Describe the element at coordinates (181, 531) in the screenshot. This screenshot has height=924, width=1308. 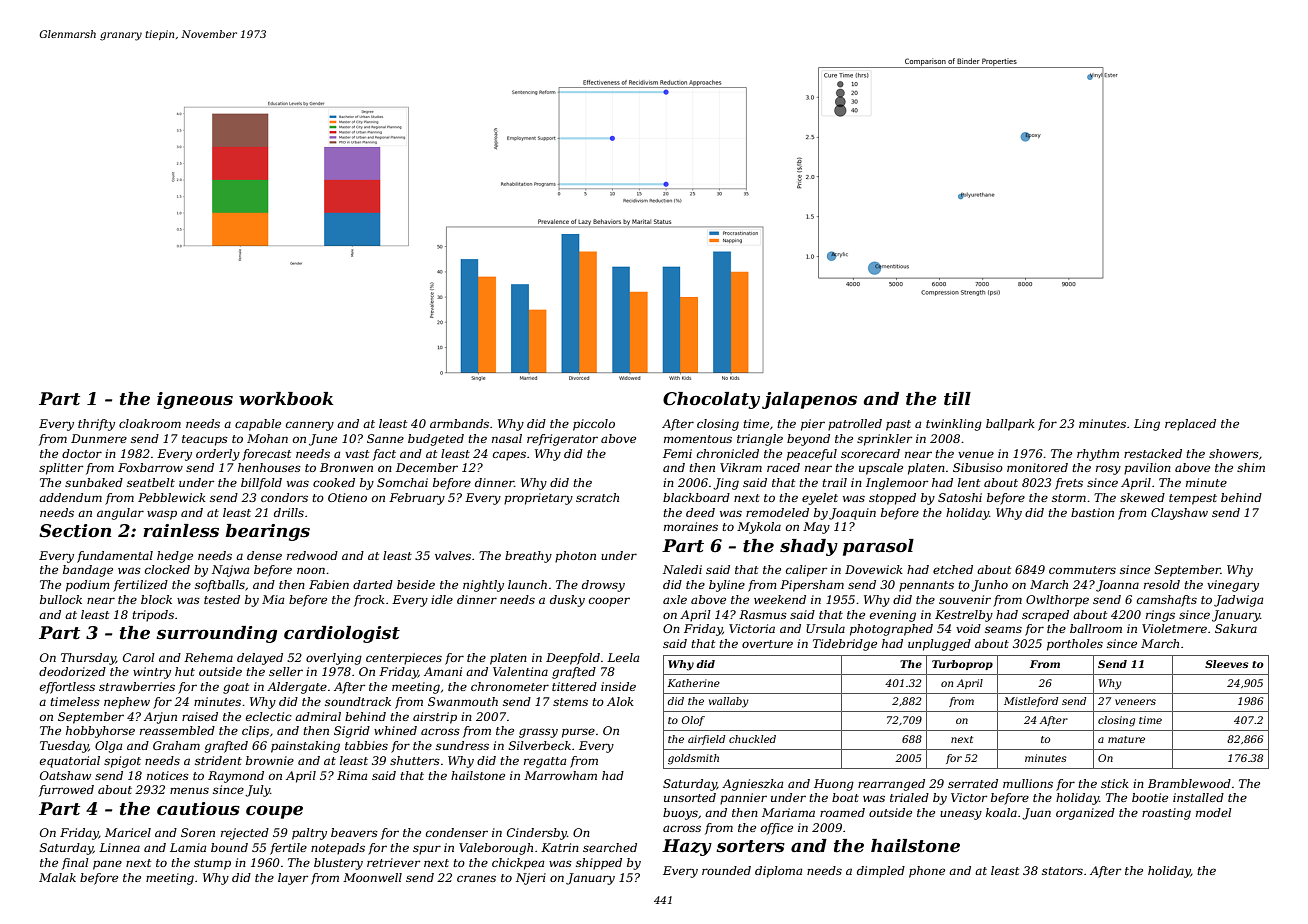
I see `rainless` at that location.
